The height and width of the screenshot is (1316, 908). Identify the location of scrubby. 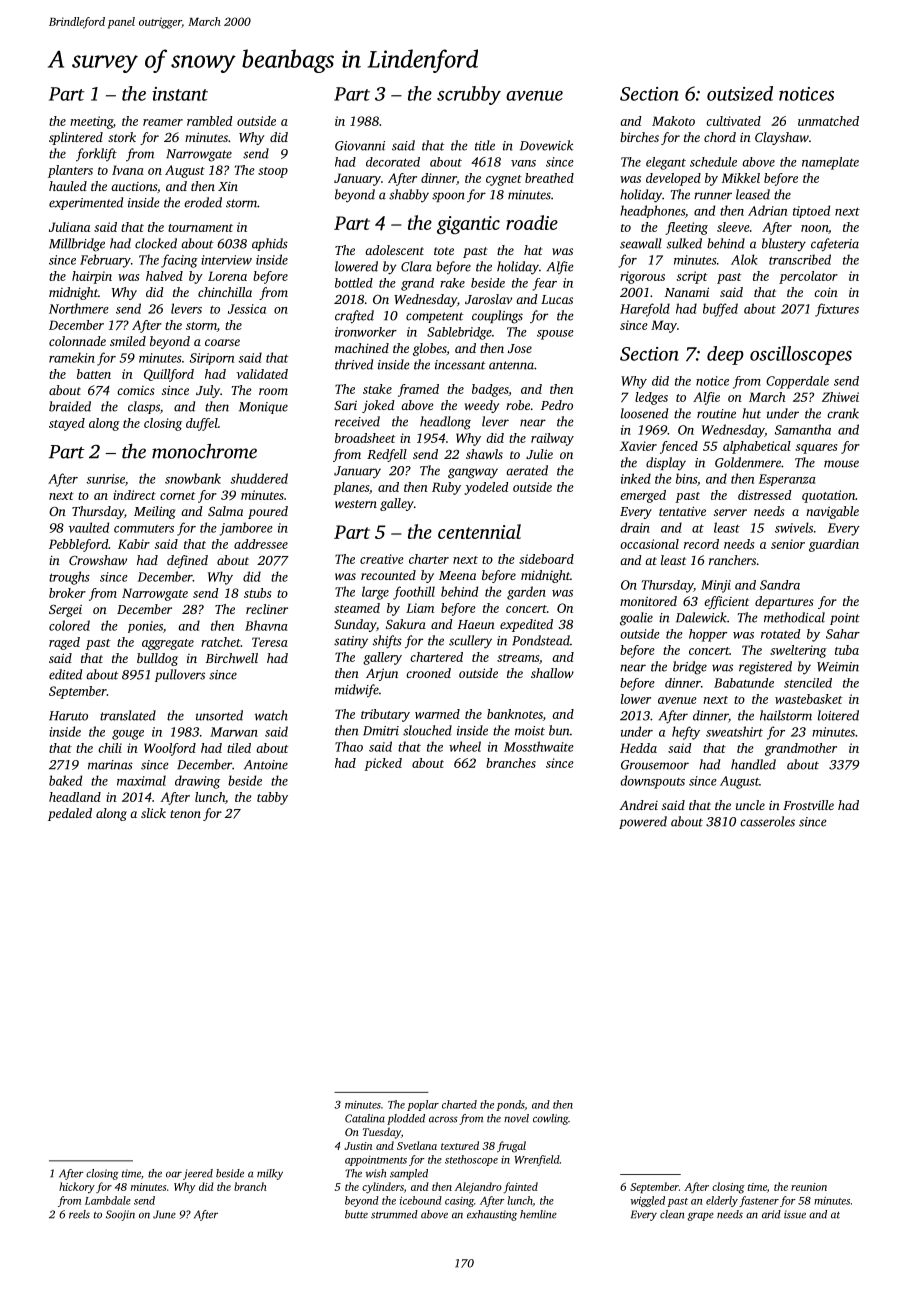
(469, 95).
